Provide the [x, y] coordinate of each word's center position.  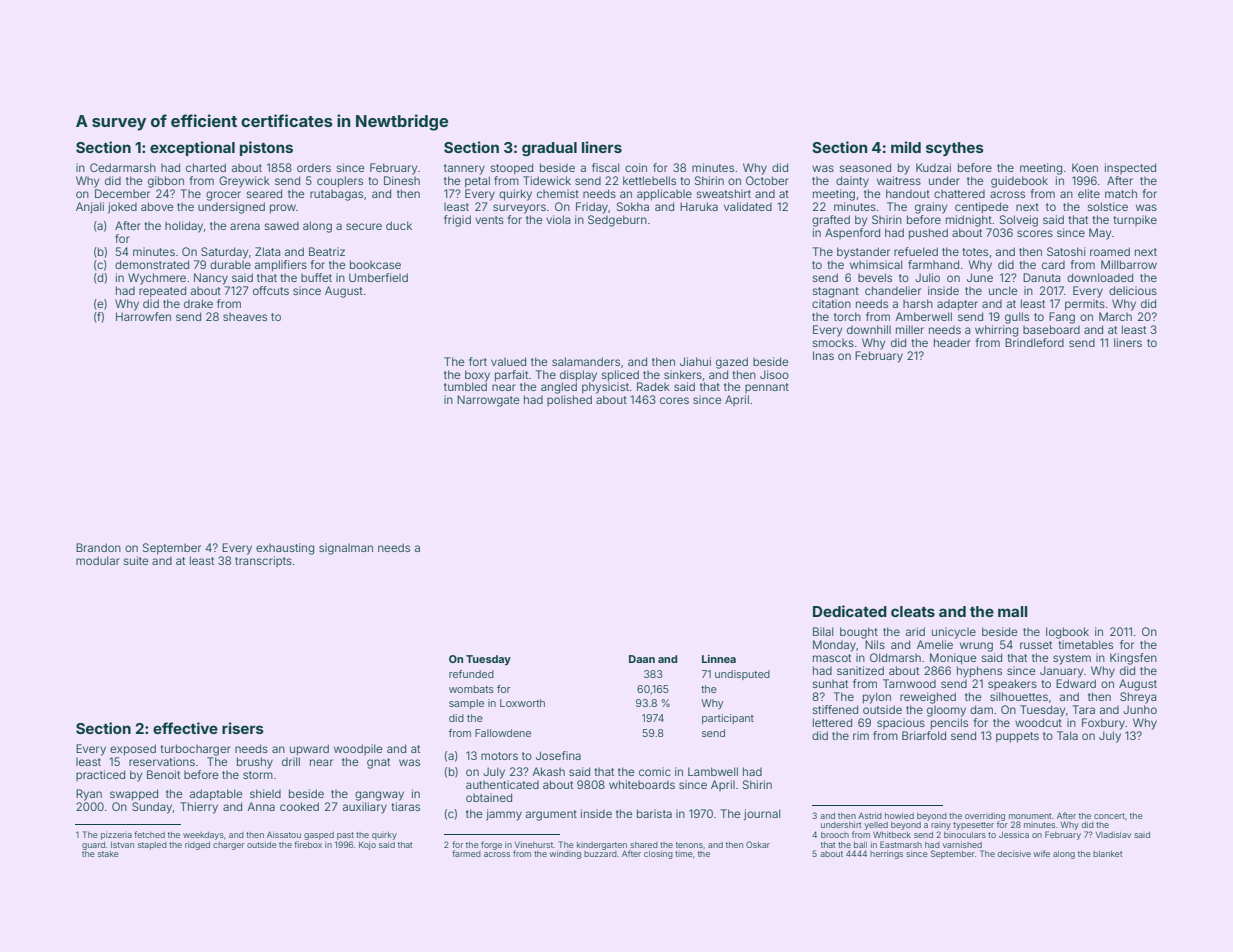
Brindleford [1034, 342]
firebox [308, 844]
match [1121, 193]
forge [491, 845]
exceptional [192, 148]
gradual [549, 149]
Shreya [1138, 698]
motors [499, 756]
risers [243, 728]
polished [569, 400]
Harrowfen [143, 316]
